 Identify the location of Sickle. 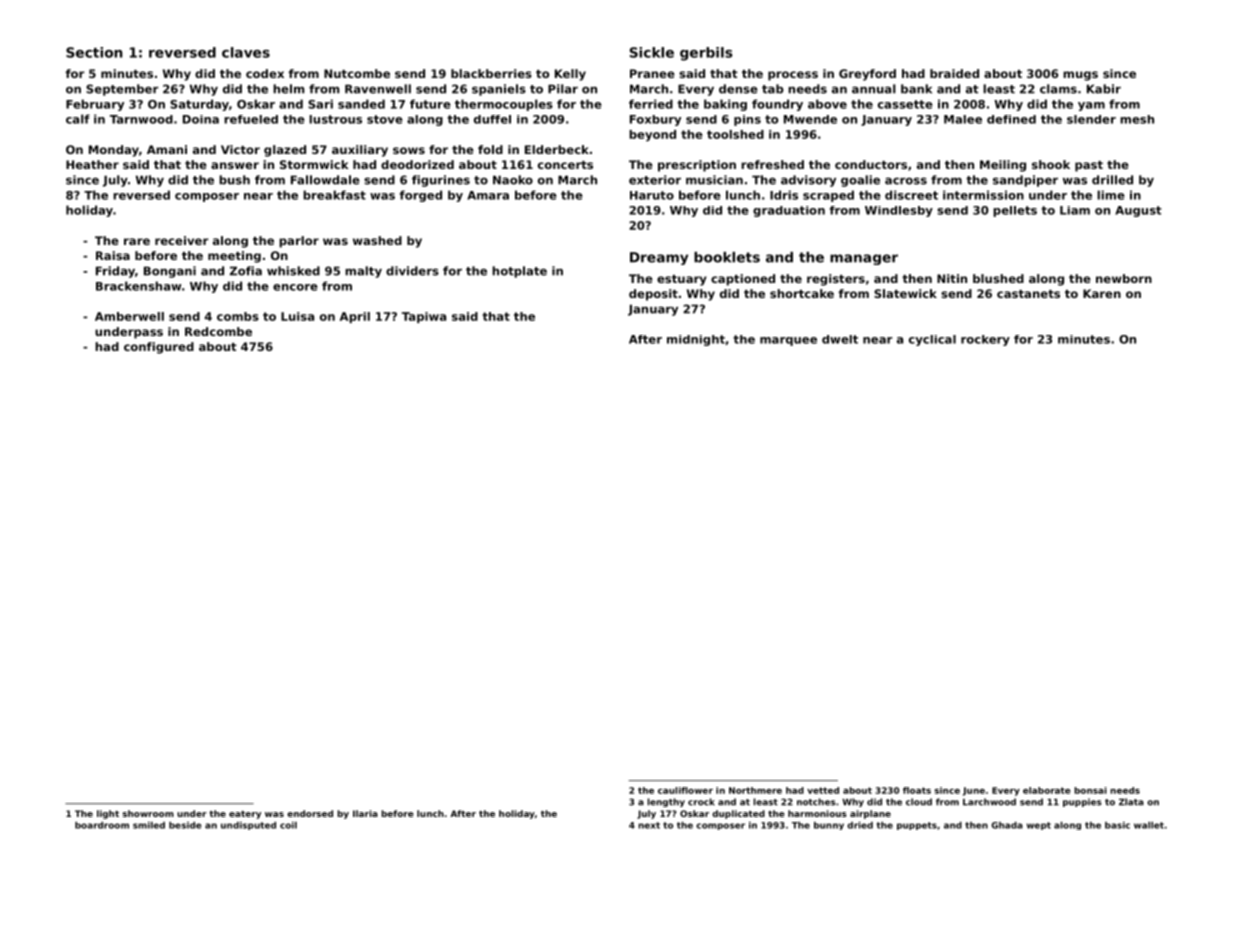
(652, 52).
